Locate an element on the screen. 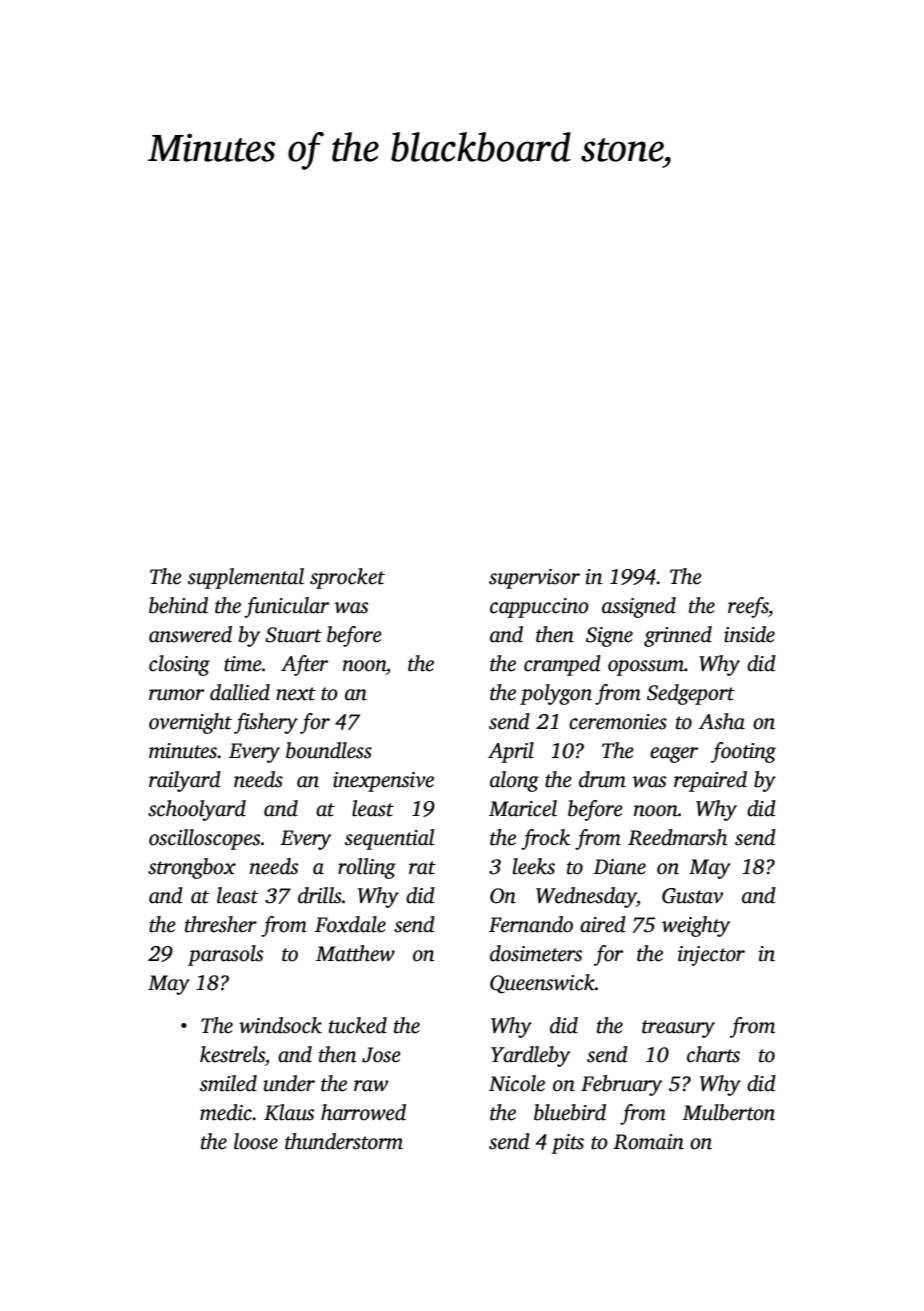 The image size is (924, 1311). oscilloscopes is located at coordinates (204, 839).
